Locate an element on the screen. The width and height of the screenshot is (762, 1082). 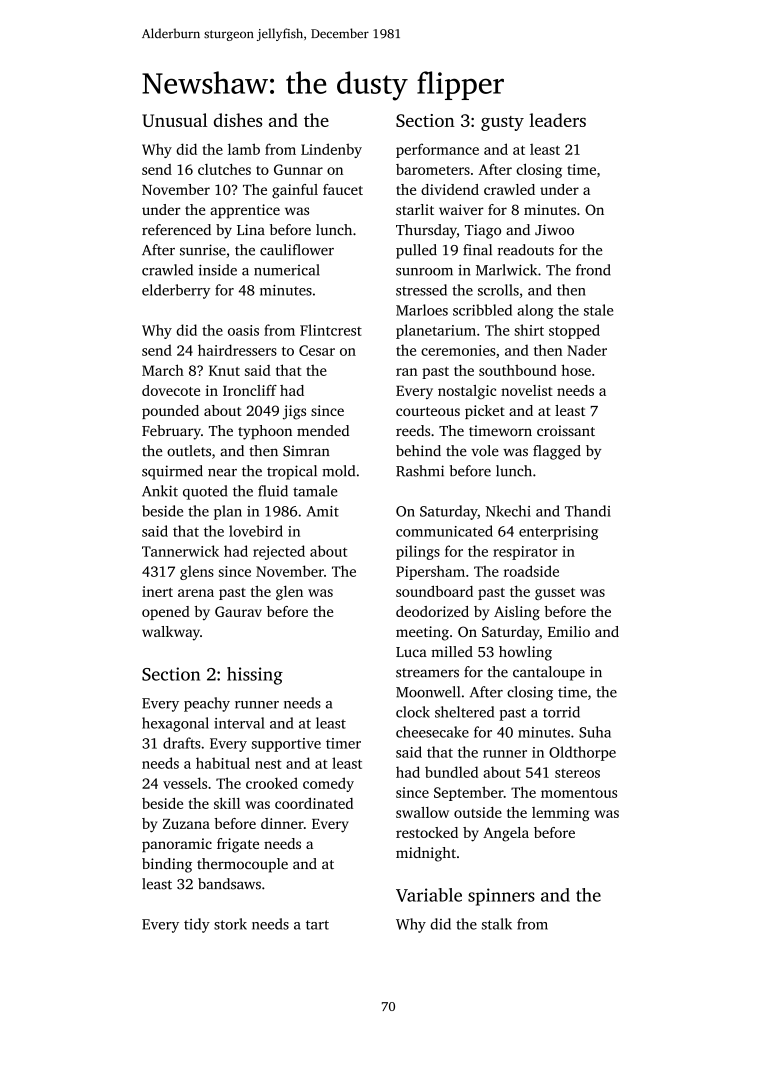
flagged is located at coordinates (557, 452).
